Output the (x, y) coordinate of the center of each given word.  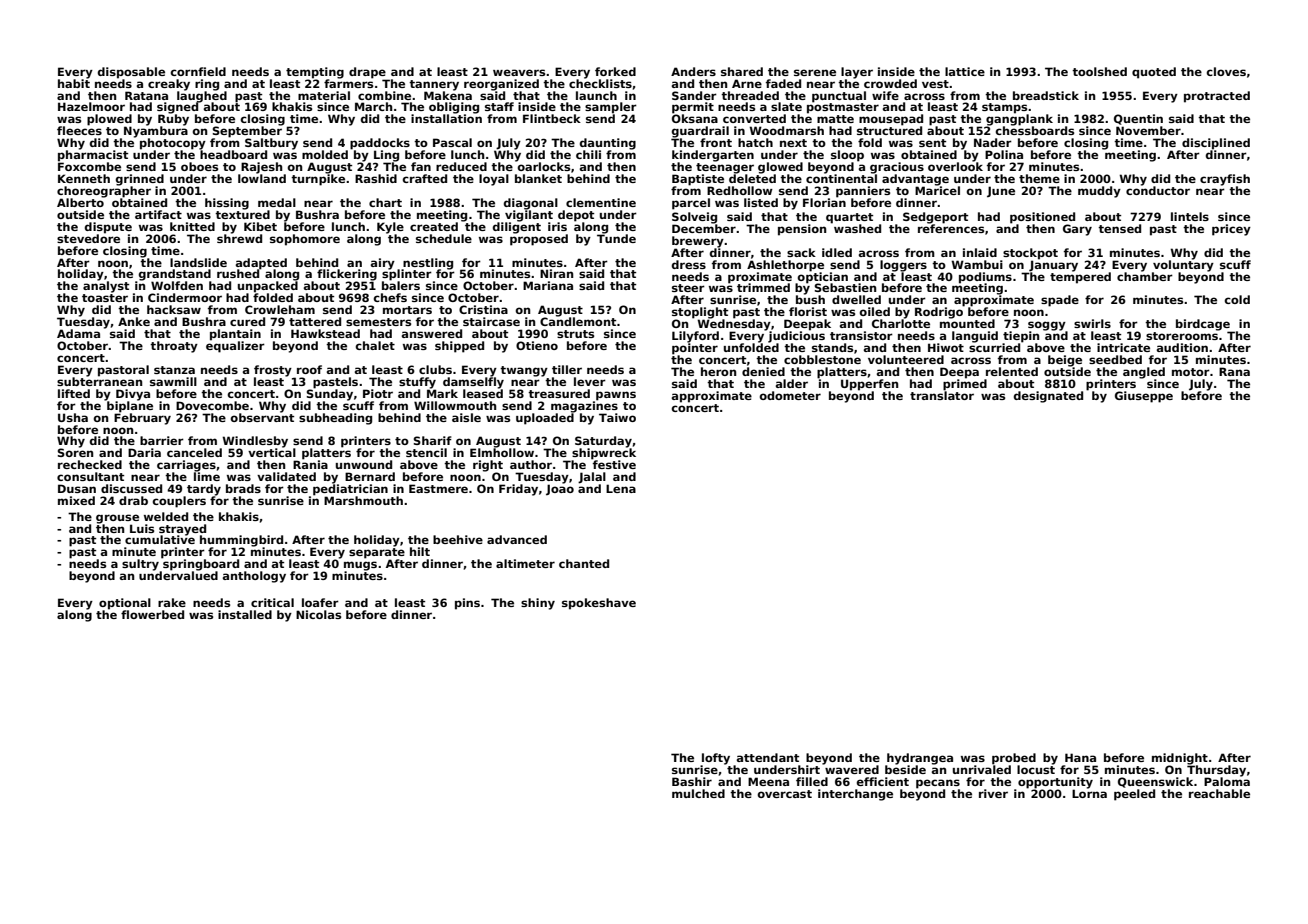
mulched (698, 793)
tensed (1119, 228)
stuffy (417, 383)
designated (1048, 397)
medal (277, 202)
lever (590, 381)
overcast (785, 794)
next (793, 143)
